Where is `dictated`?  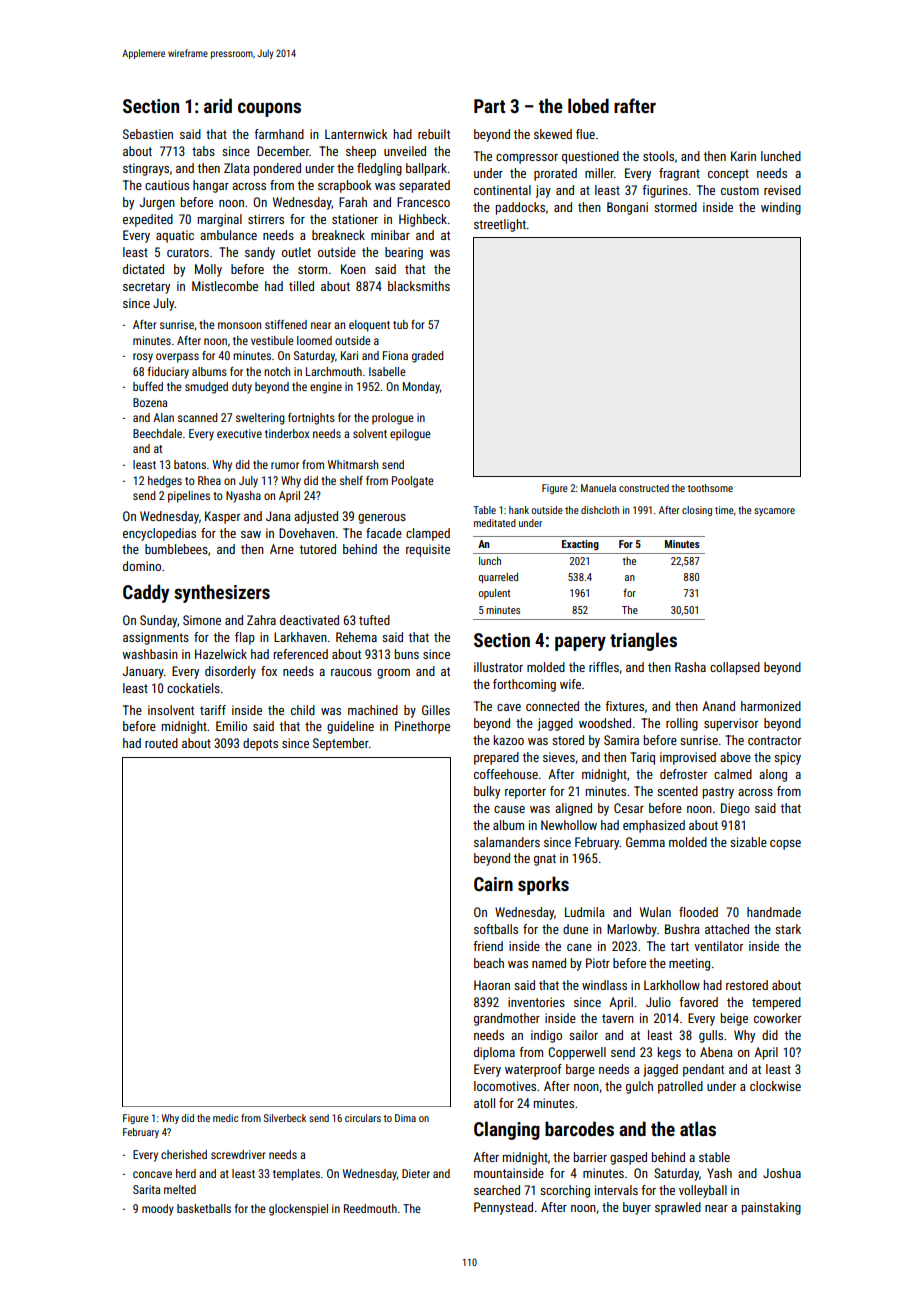
dictated is located at coordinates (143, 269).
